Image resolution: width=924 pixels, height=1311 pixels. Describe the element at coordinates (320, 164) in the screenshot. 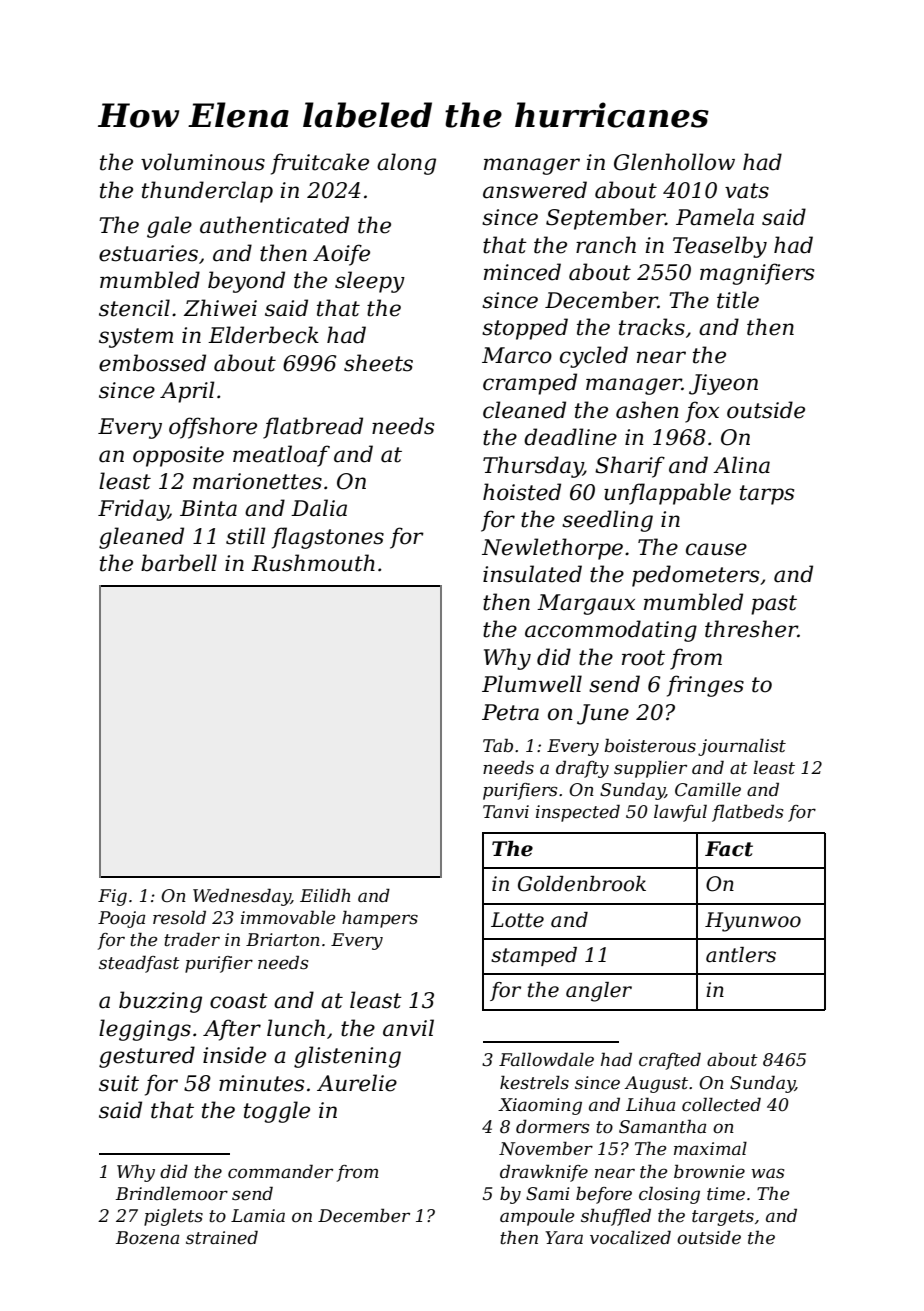

I see `fruitcake` at that location.
